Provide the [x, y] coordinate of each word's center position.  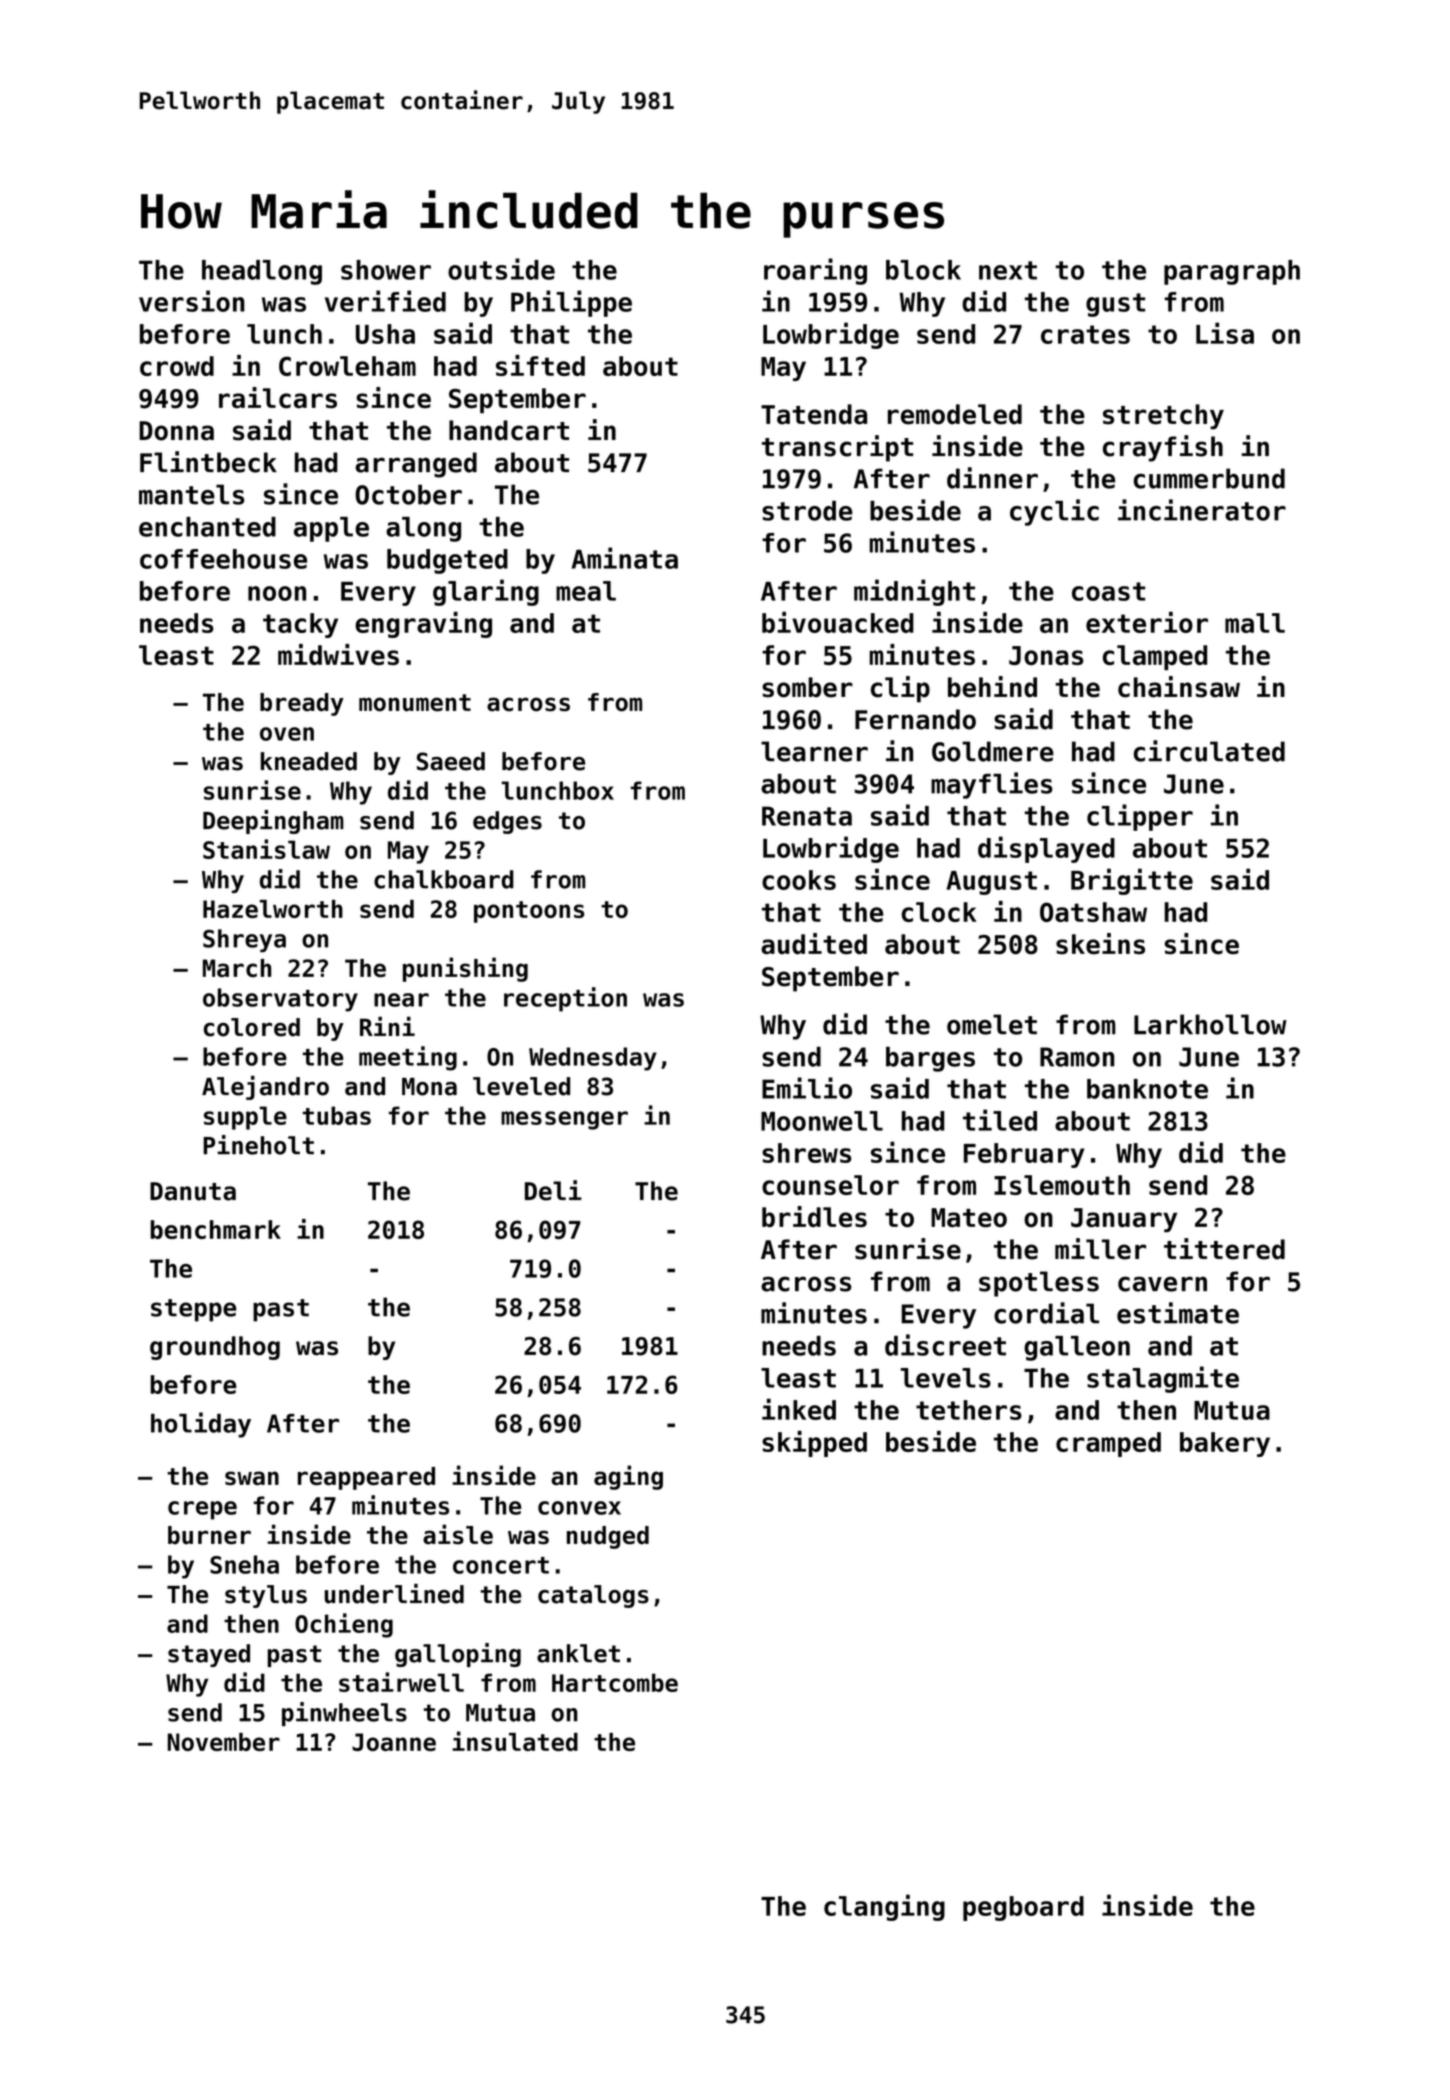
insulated [515, 1741]
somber [807, 687]
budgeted [447, 561]
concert [501, 1565]
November [224, 1742]
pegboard [1023, 1908]
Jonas [1046, 655]
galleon [1077, 1348]
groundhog [215, 1348]
